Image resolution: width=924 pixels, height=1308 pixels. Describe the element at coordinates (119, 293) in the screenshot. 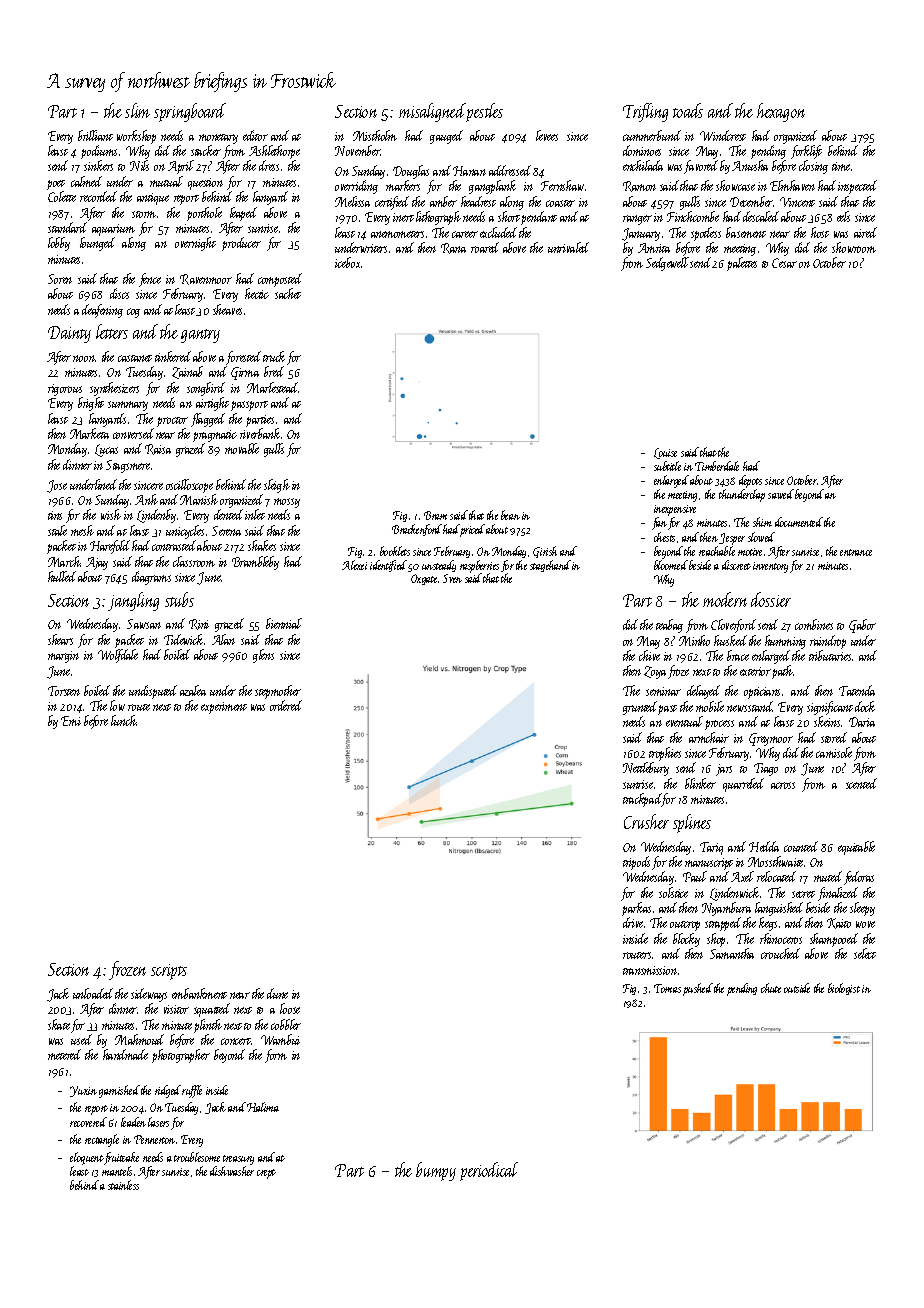

I see `discs` at that location.
